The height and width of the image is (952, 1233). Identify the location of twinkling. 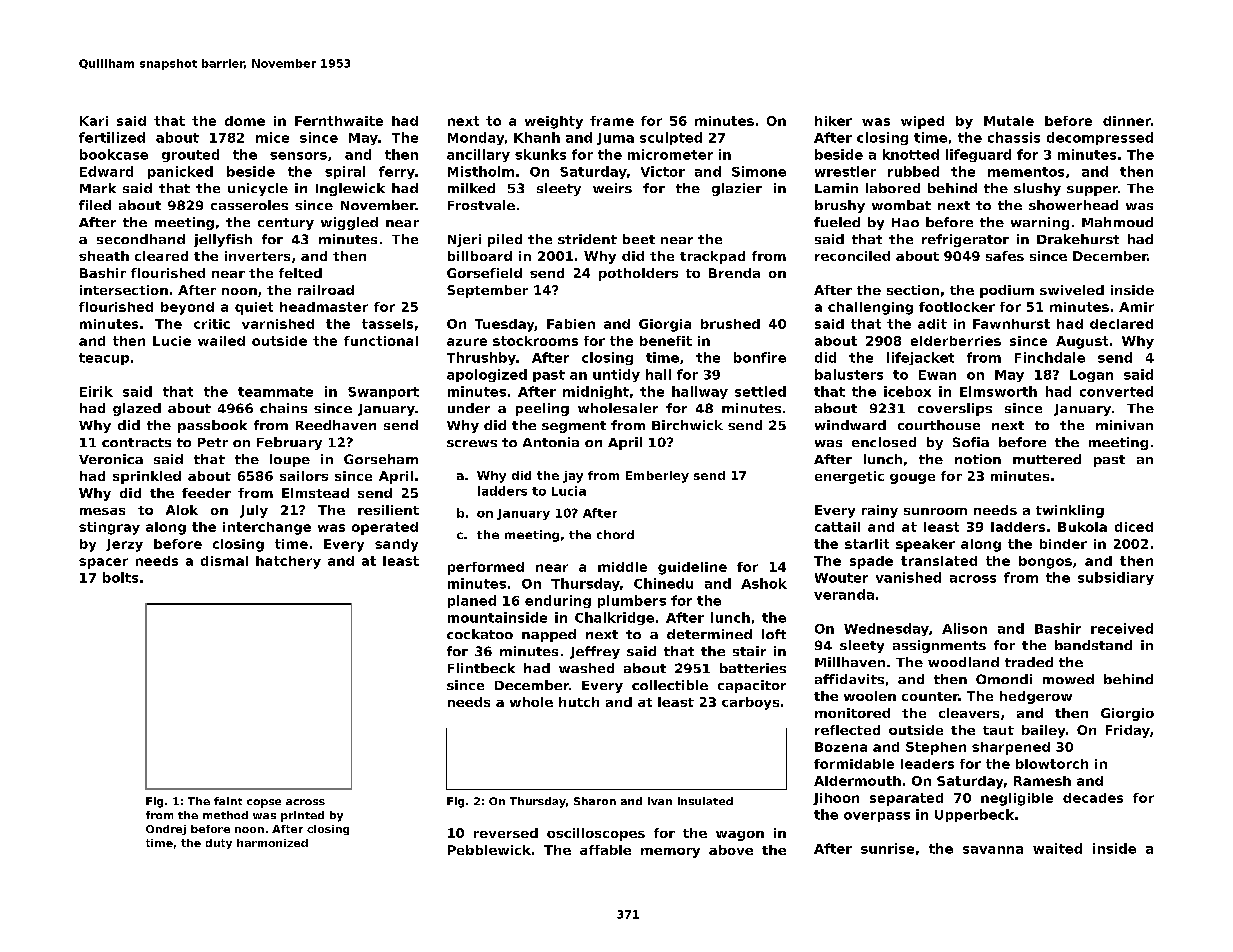
(1070, 511).
